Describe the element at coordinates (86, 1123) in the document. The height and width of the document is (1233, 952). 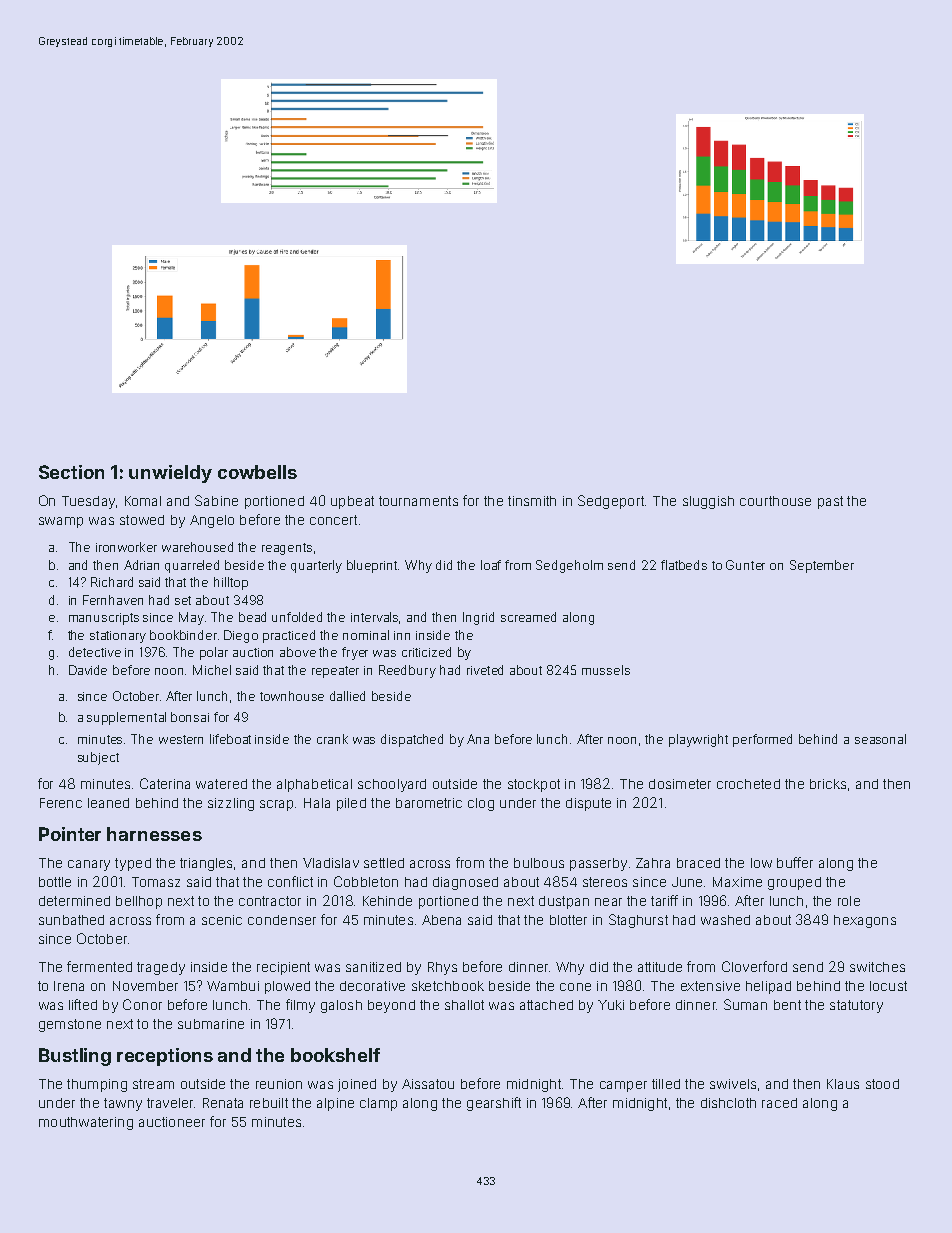
I see `mouthwatering` at that location.
